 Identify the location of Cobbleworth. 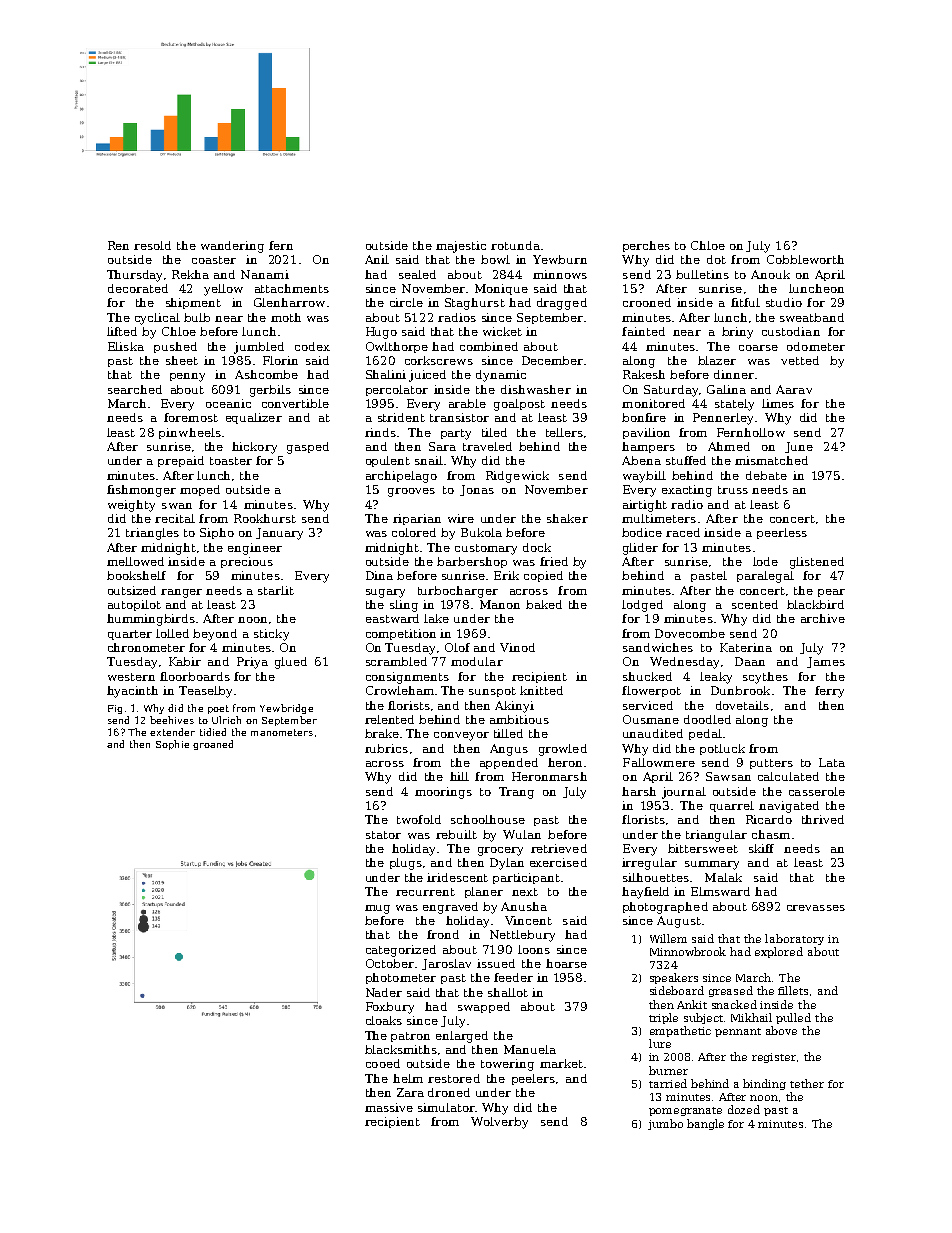
(805, 259).
